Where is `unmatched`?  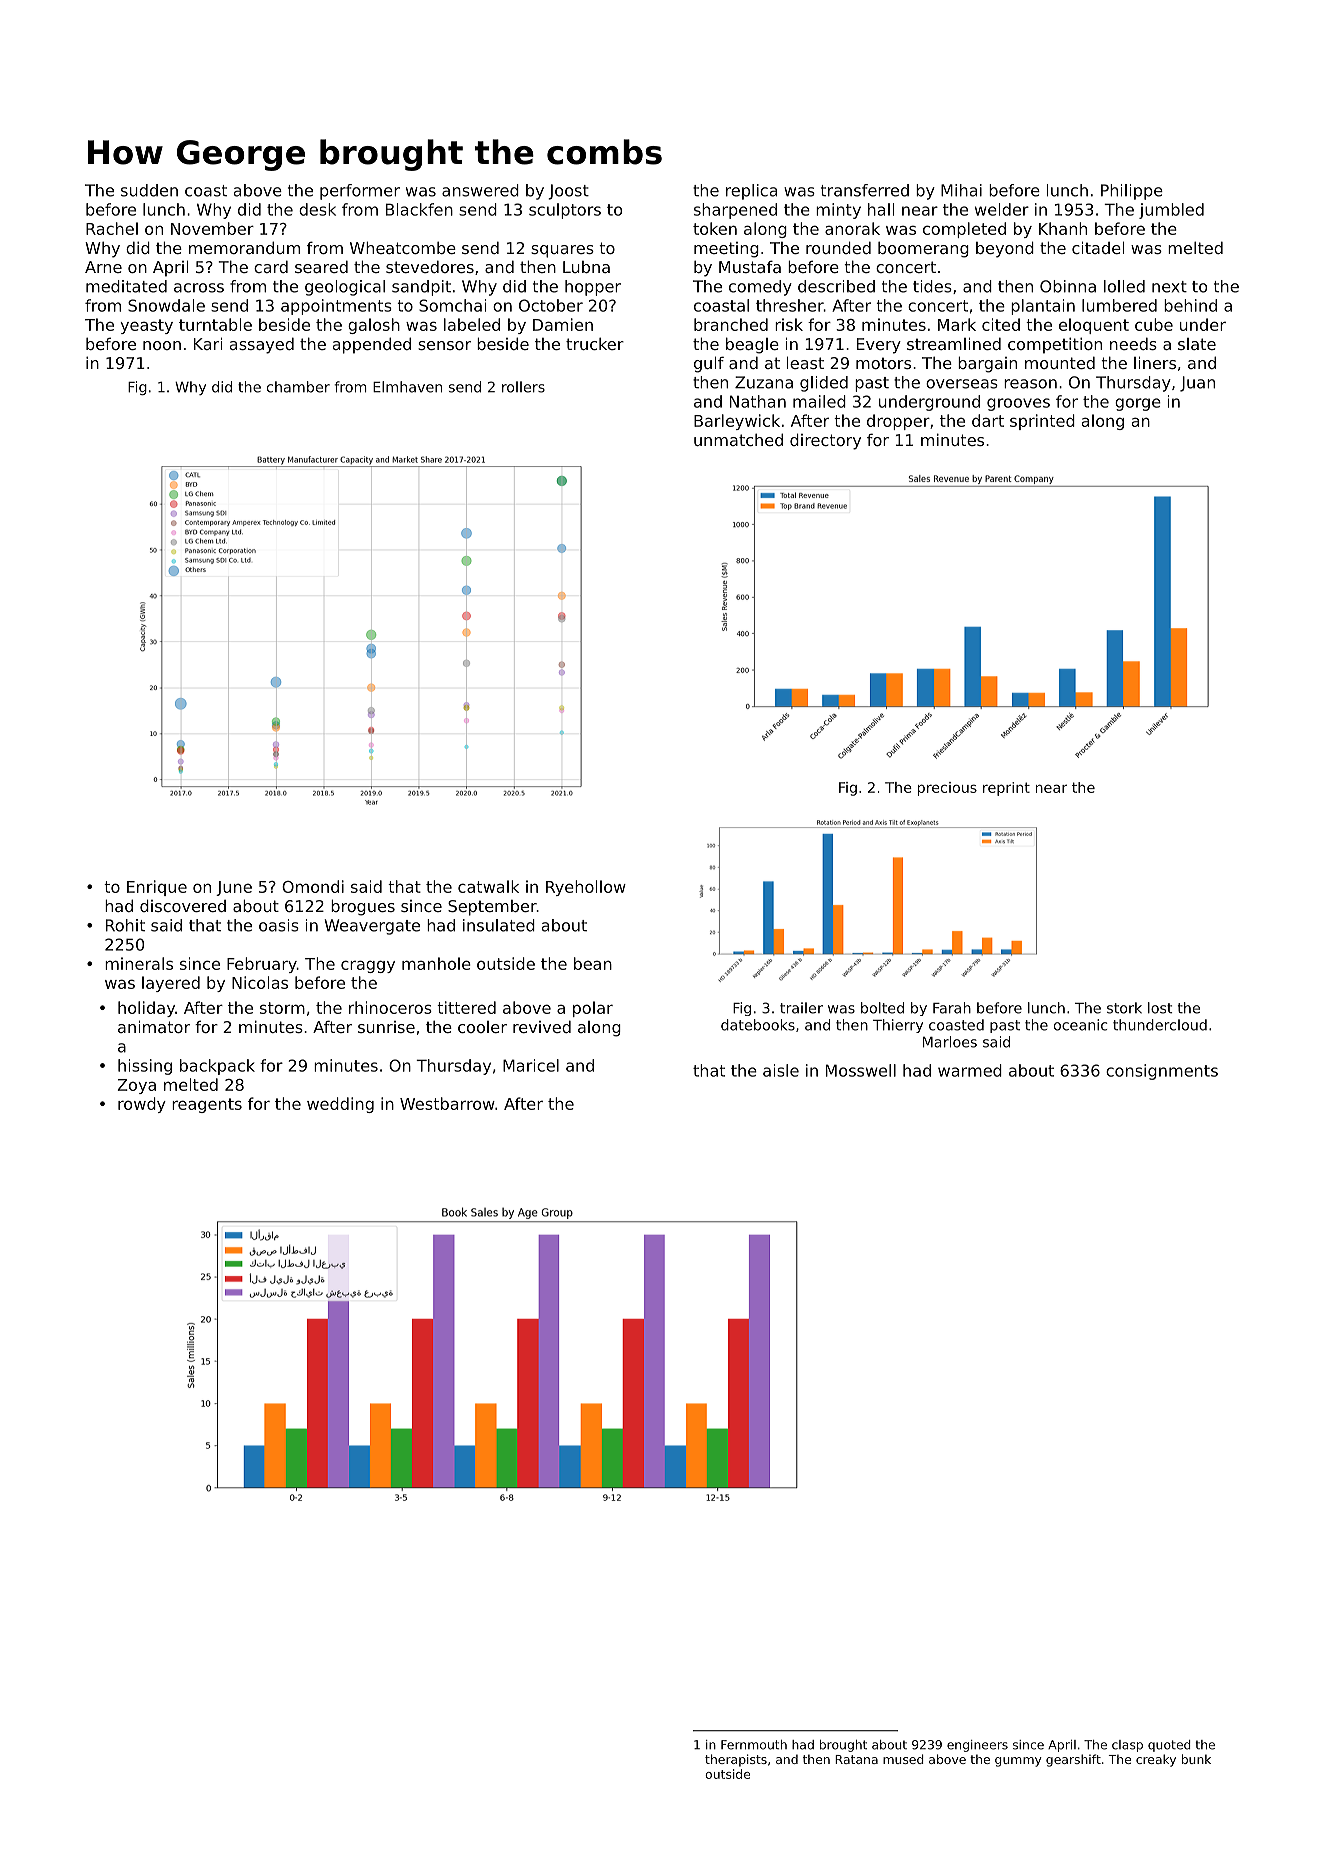
unmatched is located at coordinates (738, 439).
